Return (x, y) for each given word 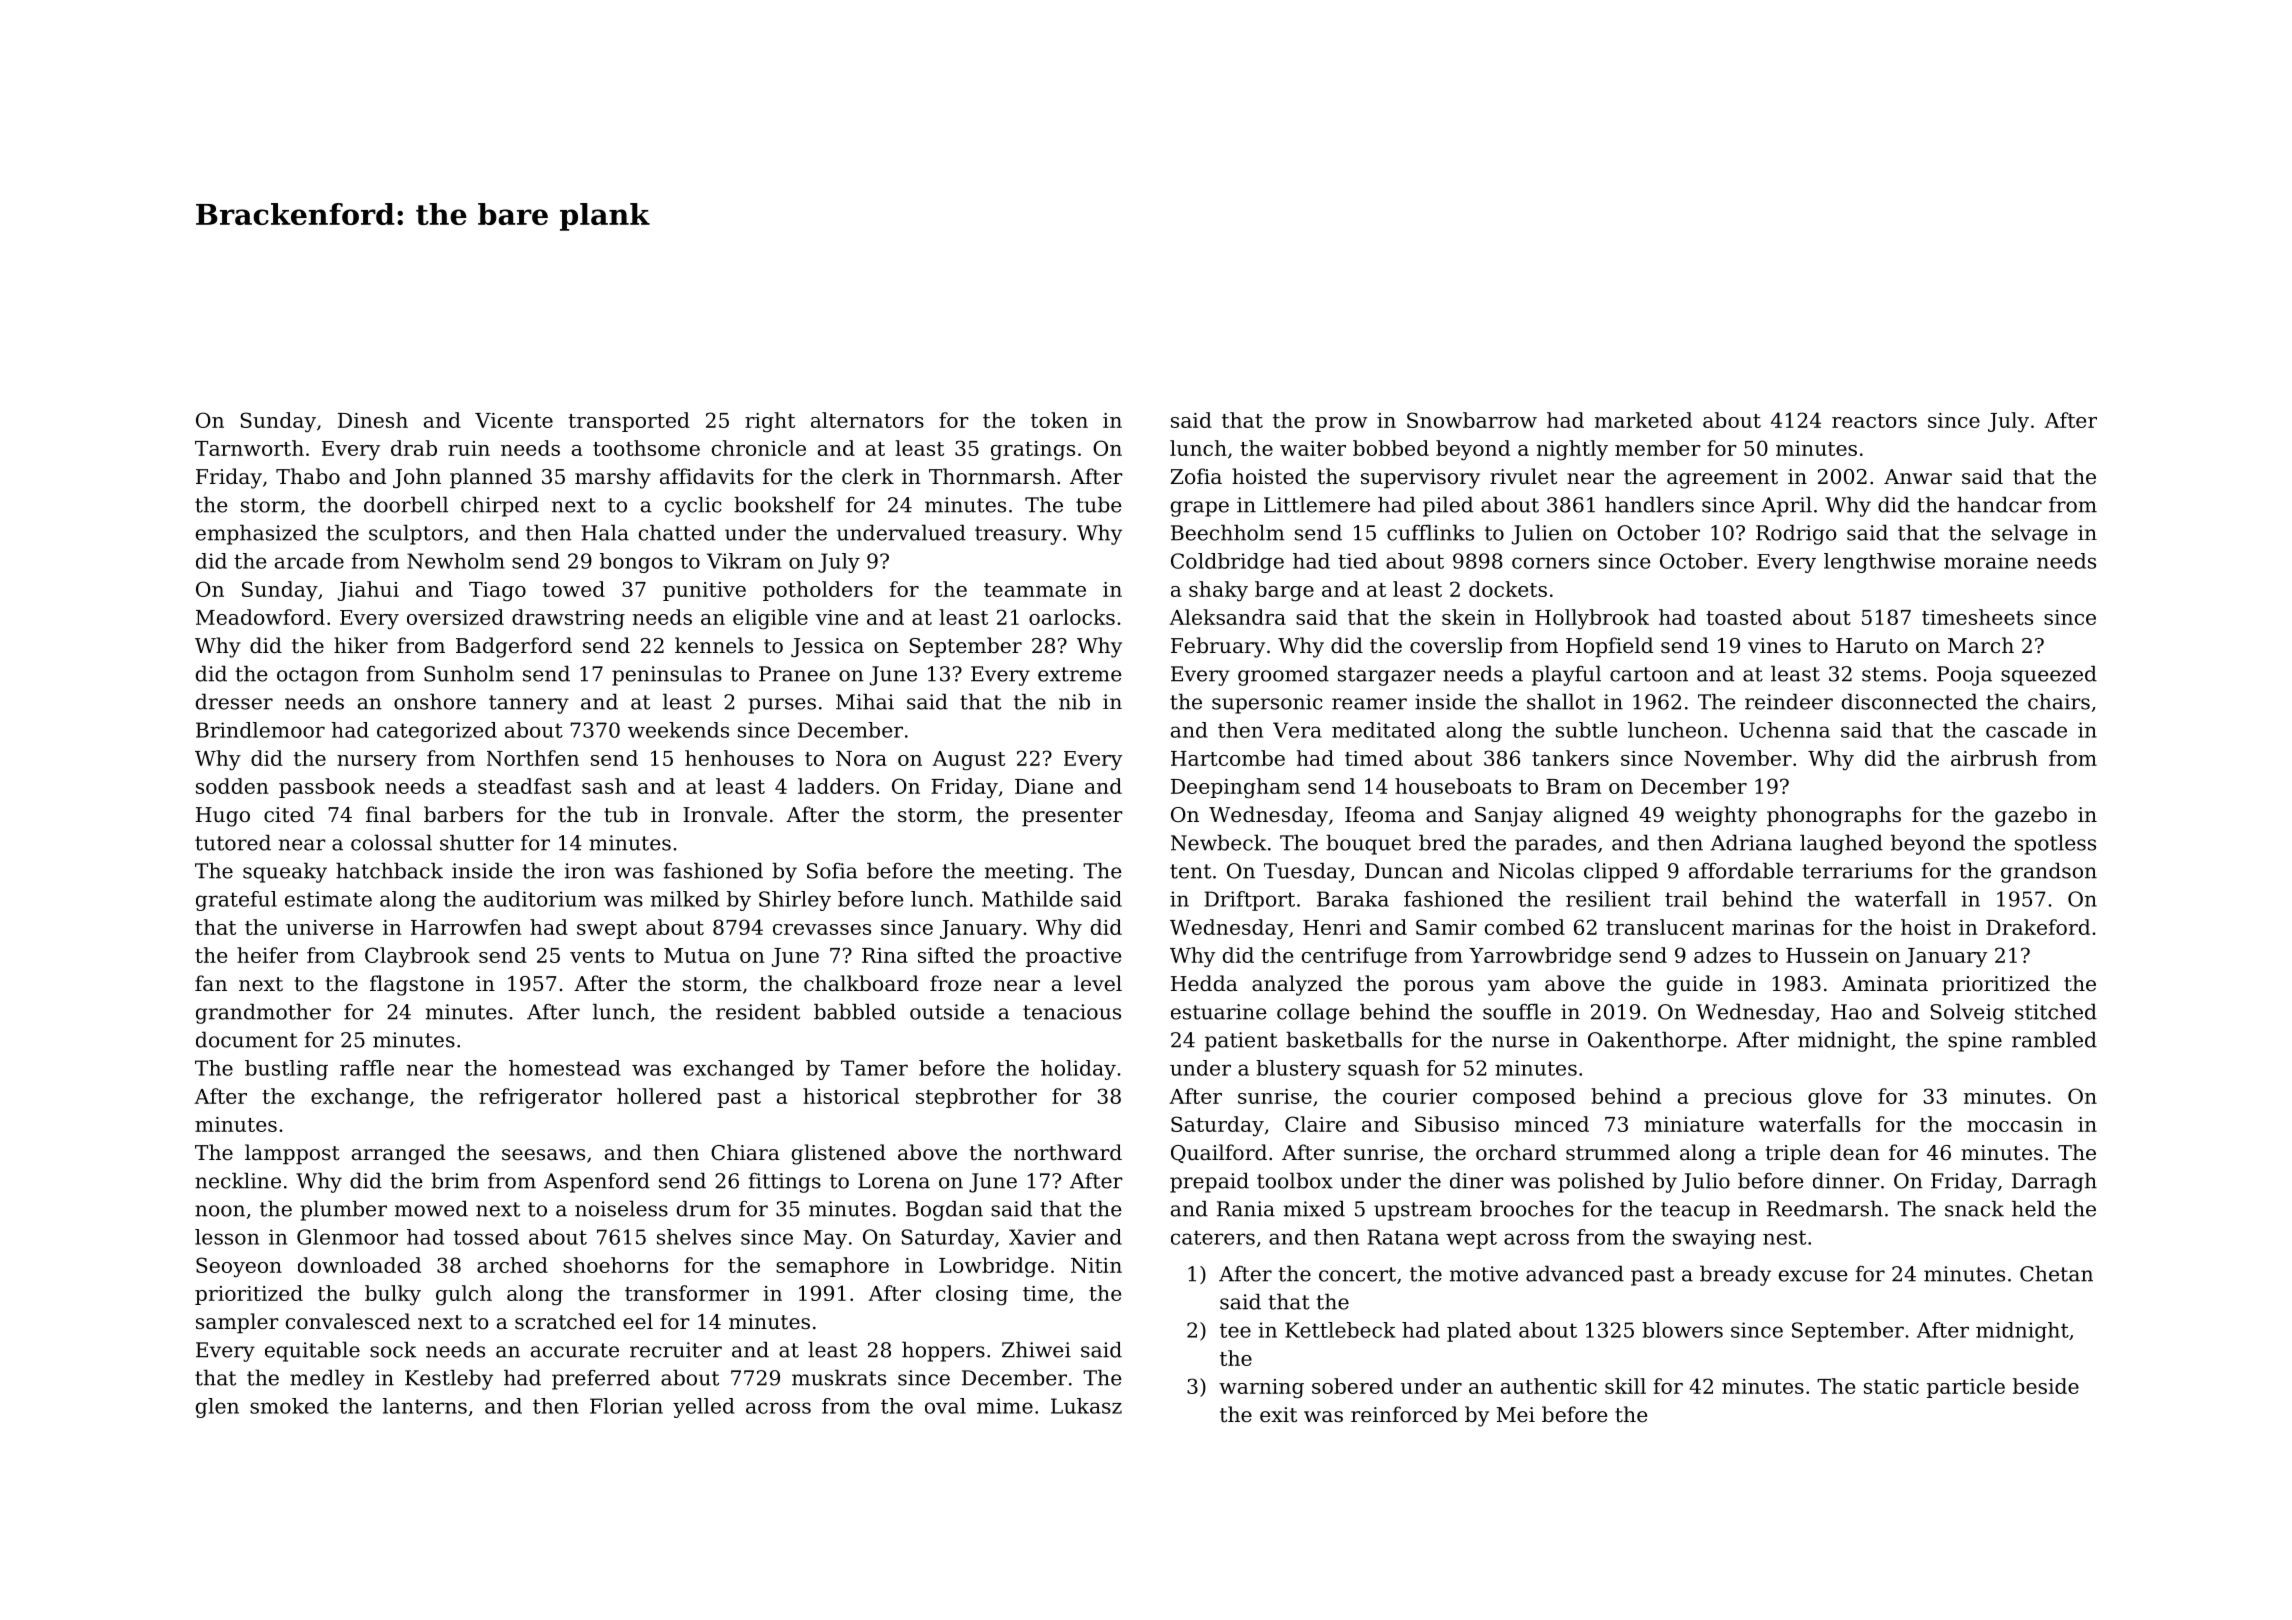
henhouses (739, 758)
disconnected (1909, 701)
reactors (1874, 421)
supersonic (1267, 704)
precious (1748, 1098)
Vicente (514, 420)
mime (1005, 1406)
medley (327, 1379)
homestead (565, 1068)
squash (1383, 1070)
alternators (867, 420)
